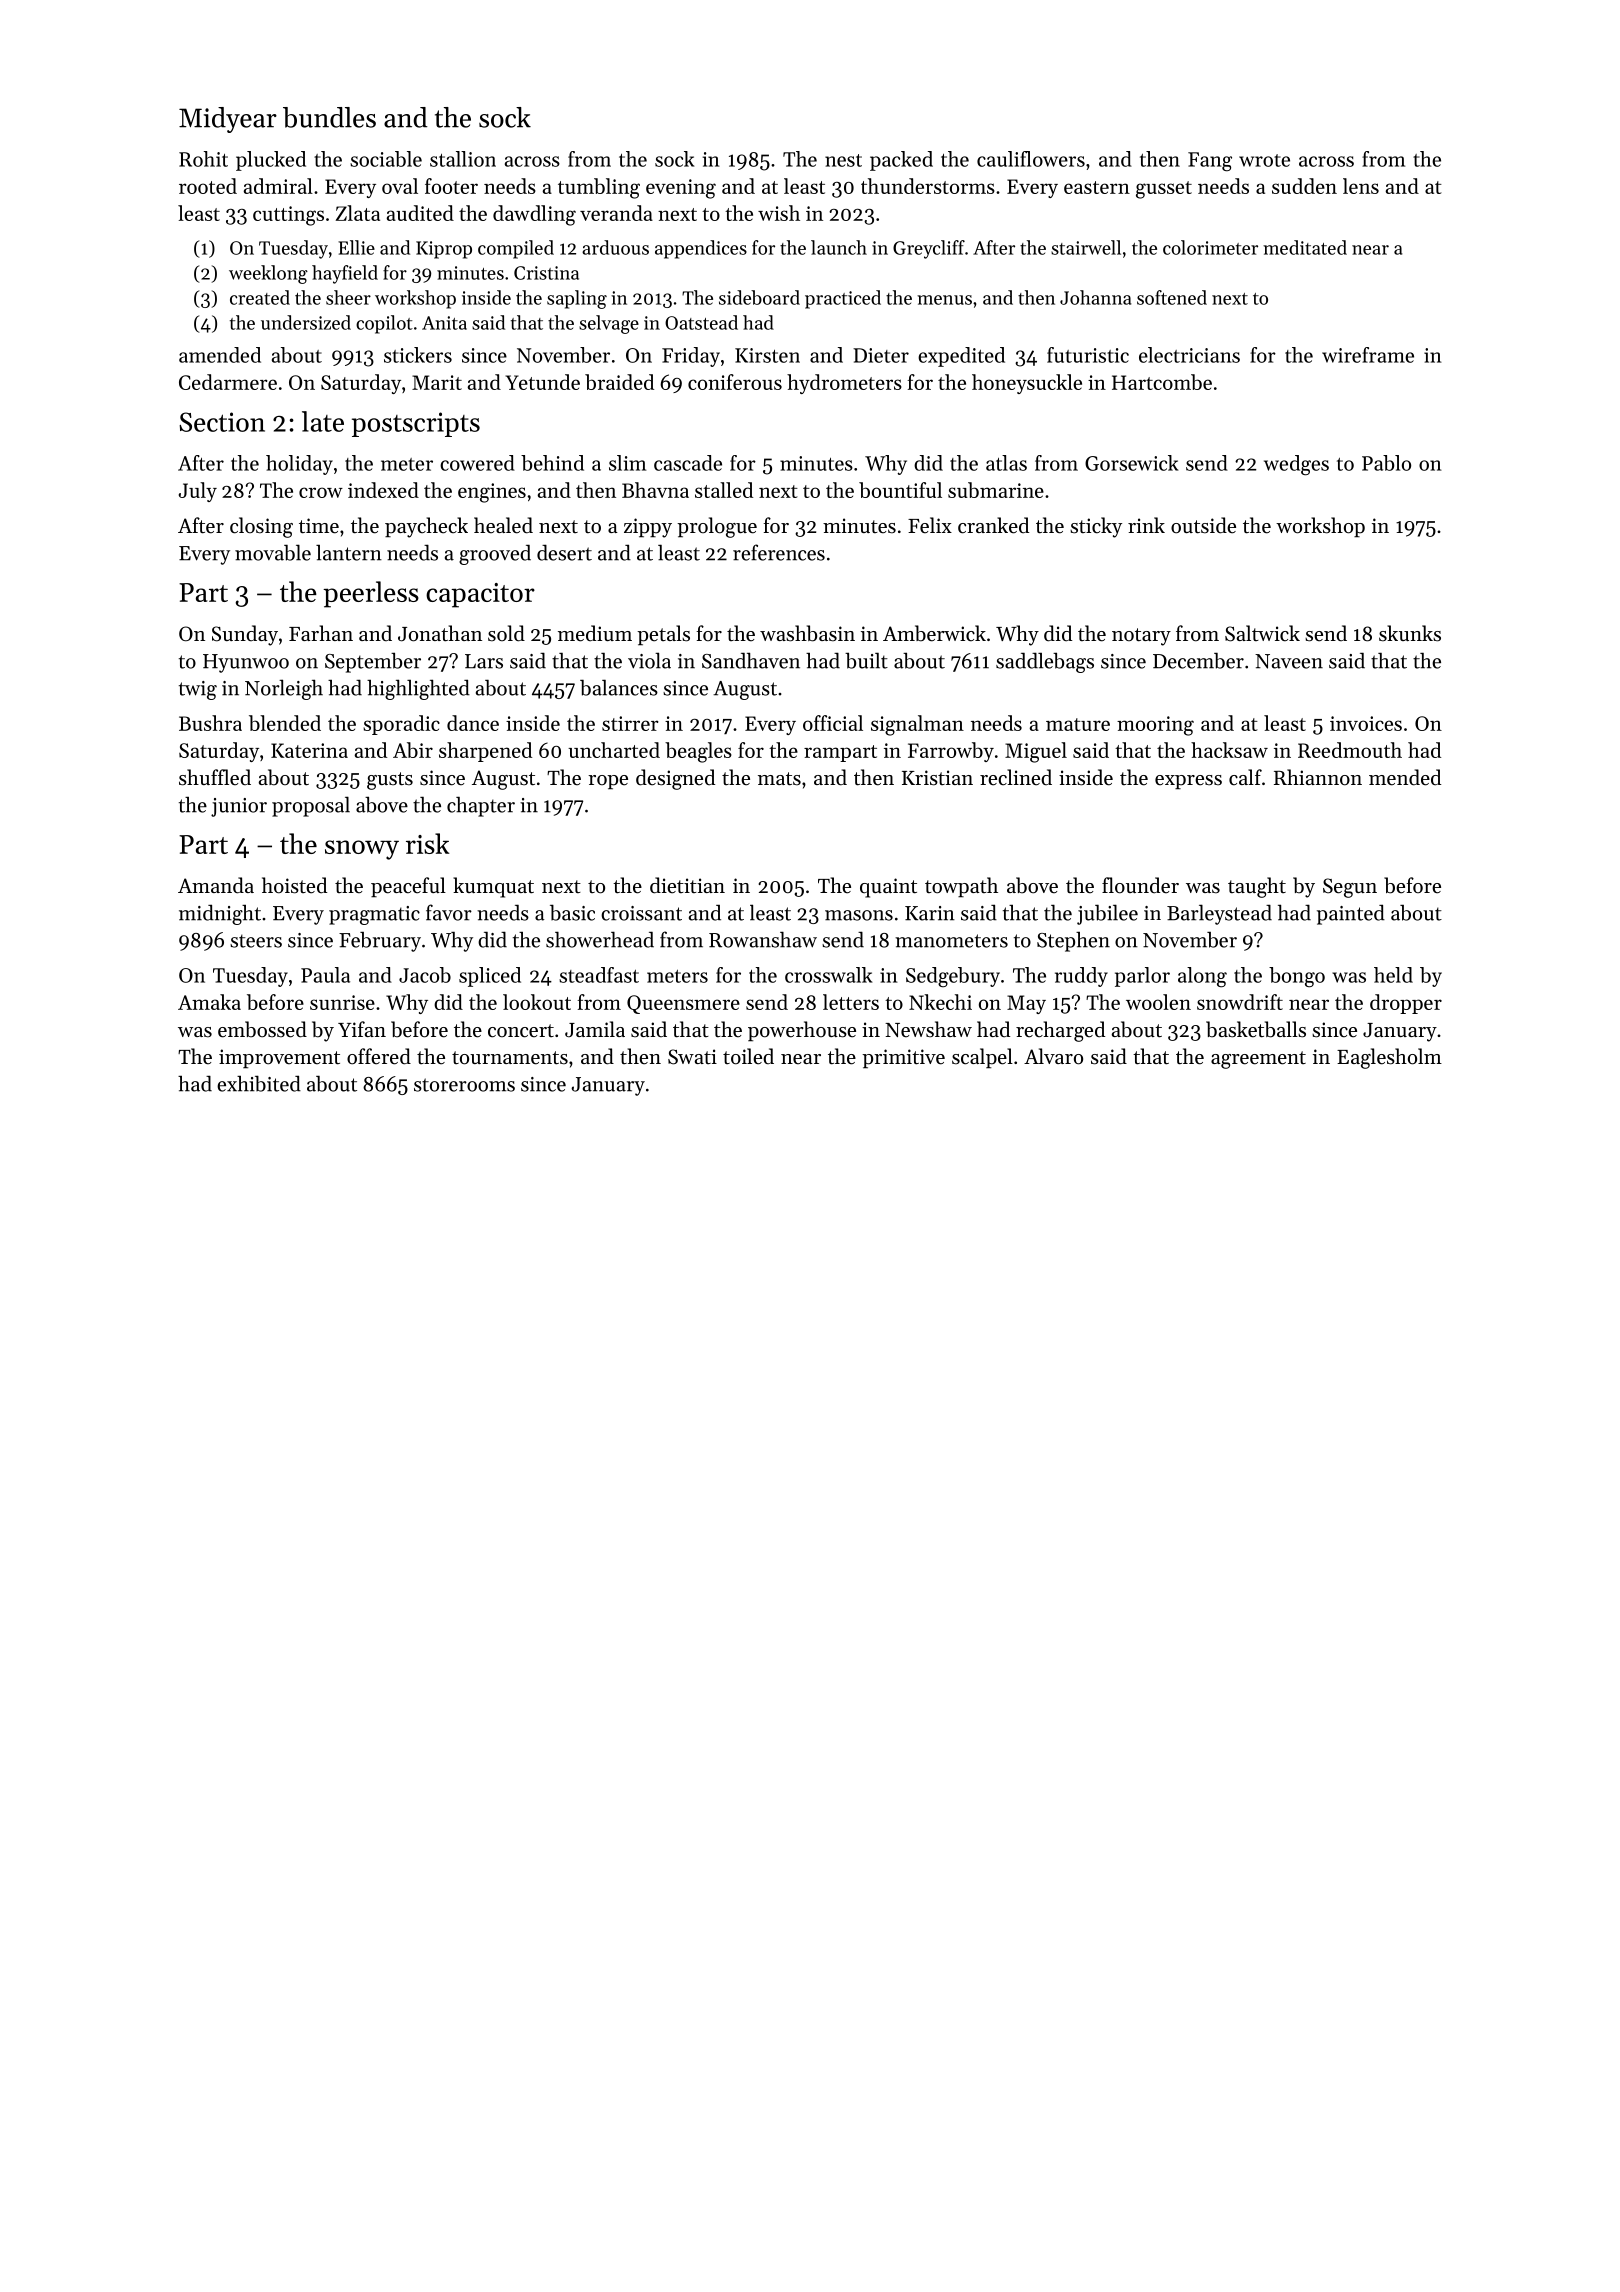 Image resolution: width=1620 pixels, height=2292 pixels. What do you see at coordinates (1361, 186) in the screenshot?
I see `lens` at bounding box center [1361, 186].
